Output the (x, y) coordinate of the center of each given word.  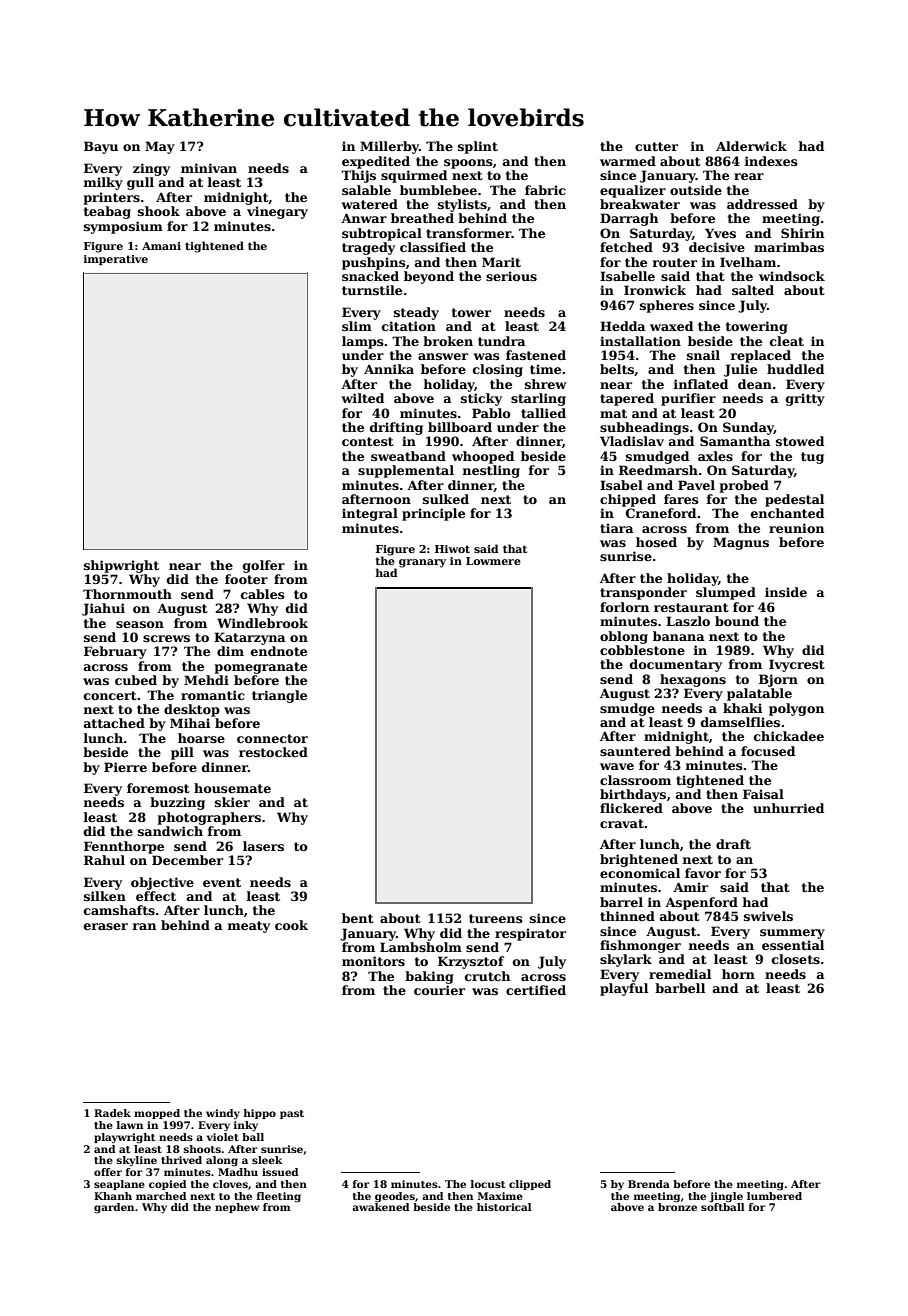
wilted (362, 398)
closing (498, 370)
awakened (380, 1207)
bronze (677, 1207)
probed (744, 486)
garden (114, 1208)
